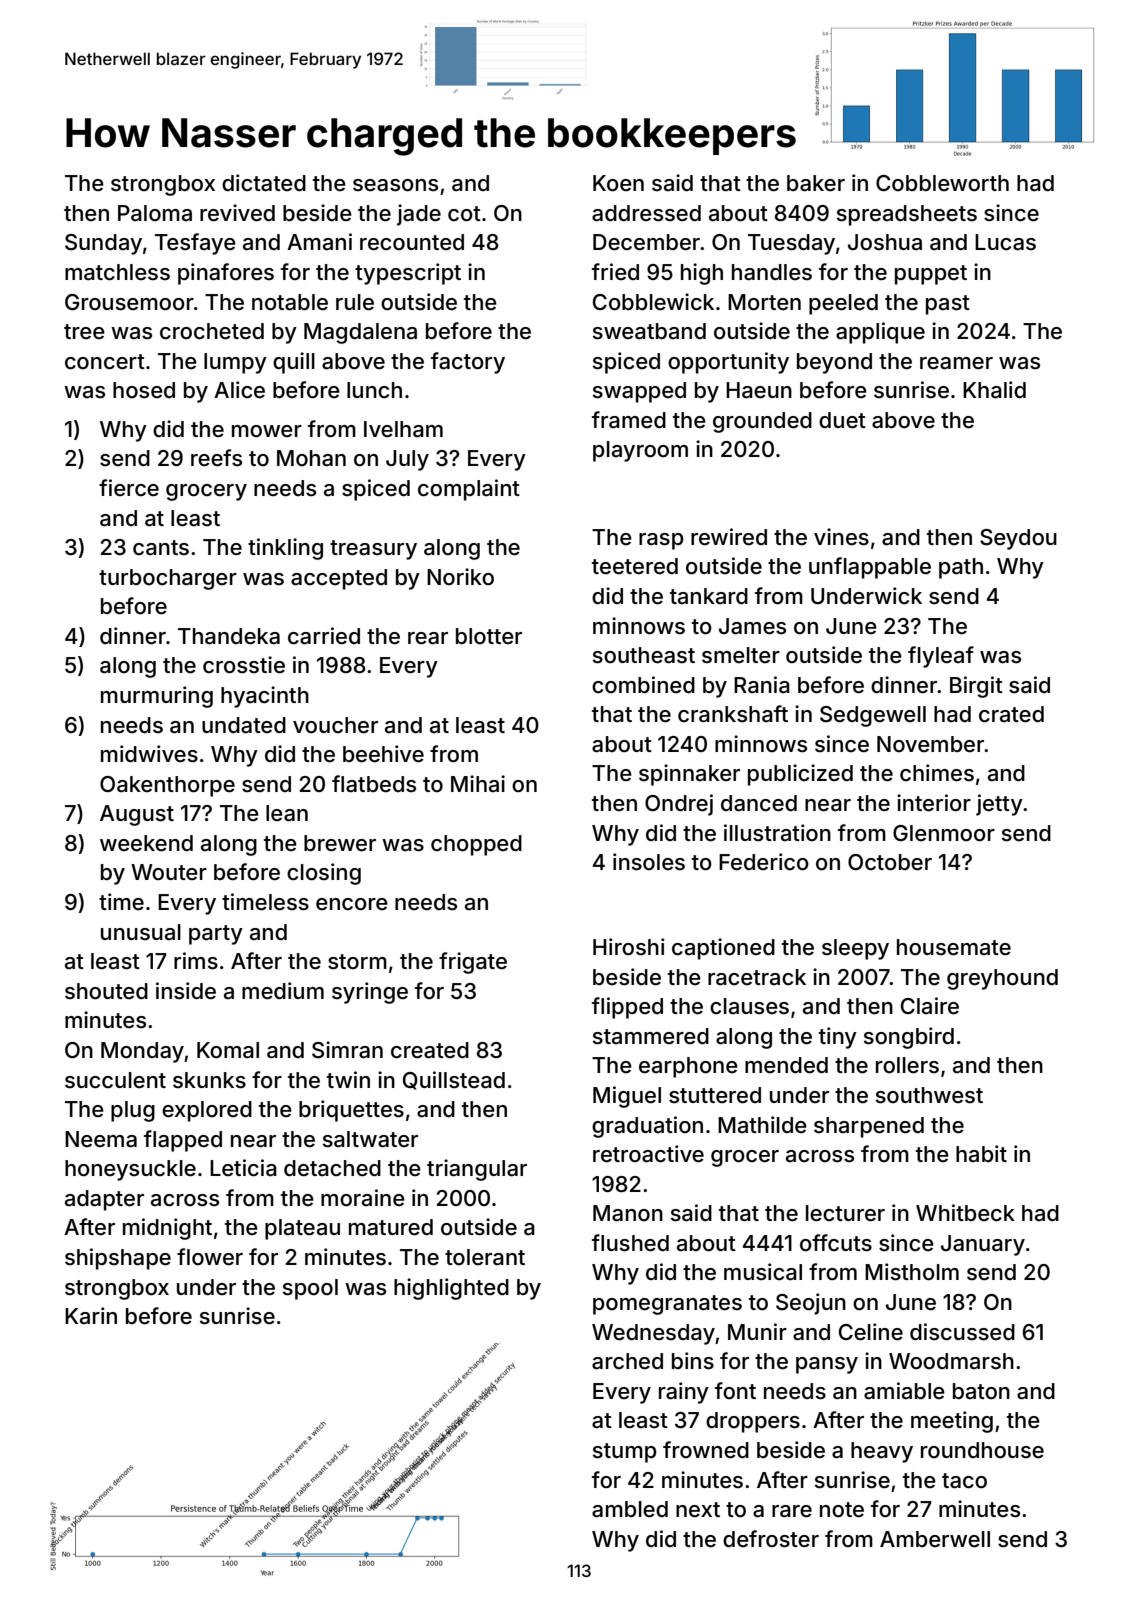 Image resolution: width=1134 pixels, height=1604 pixels. What do you see at coordinates (628, 1213) in the document?
I see `Manon` at bounding box center [628, 1213].
